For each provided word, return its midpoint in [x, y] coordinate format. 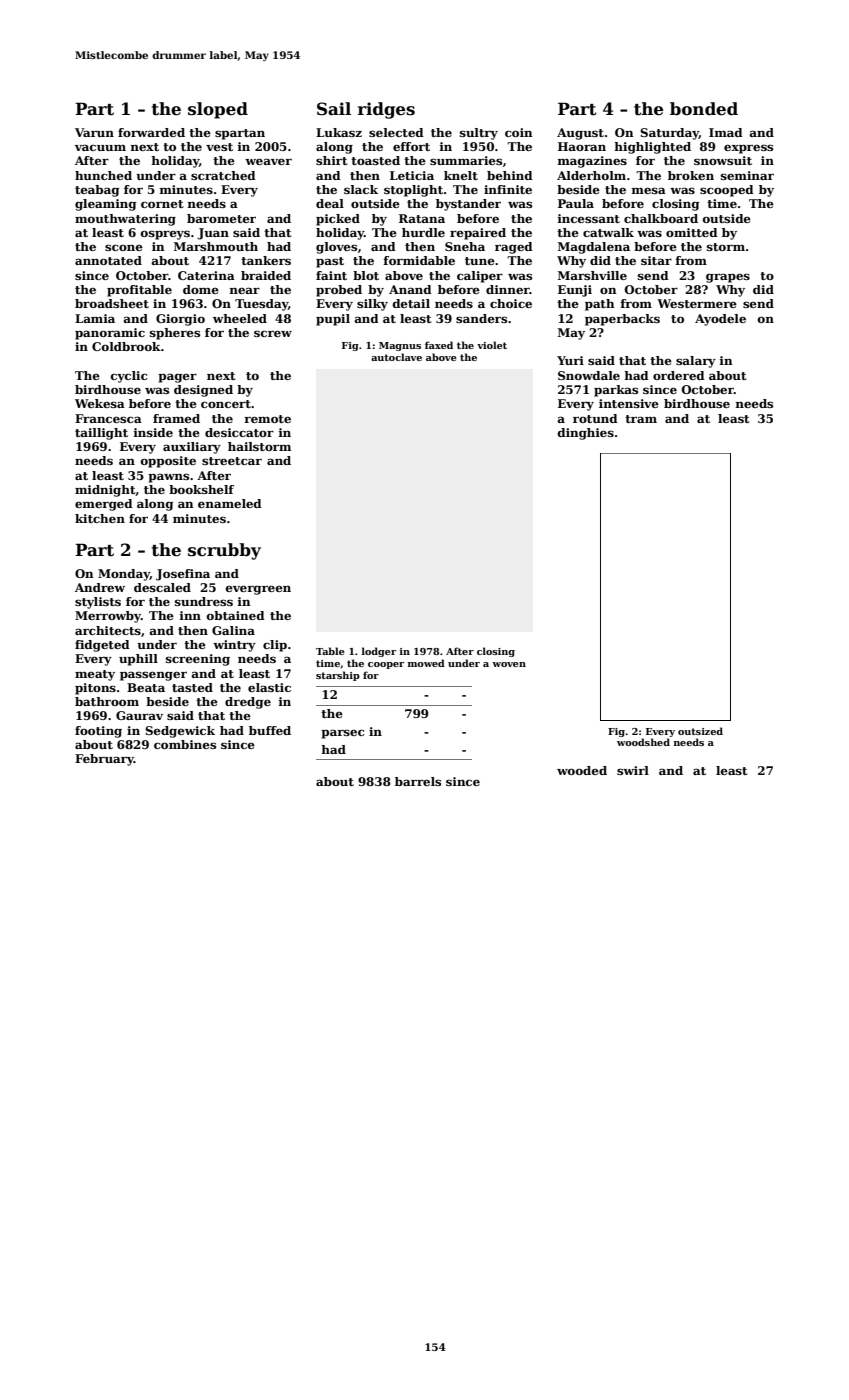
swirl [633, 770]
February [104, 760]
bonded [704, 109]
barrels [418, 781]
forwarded [151, 132]
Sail [334, 109]
